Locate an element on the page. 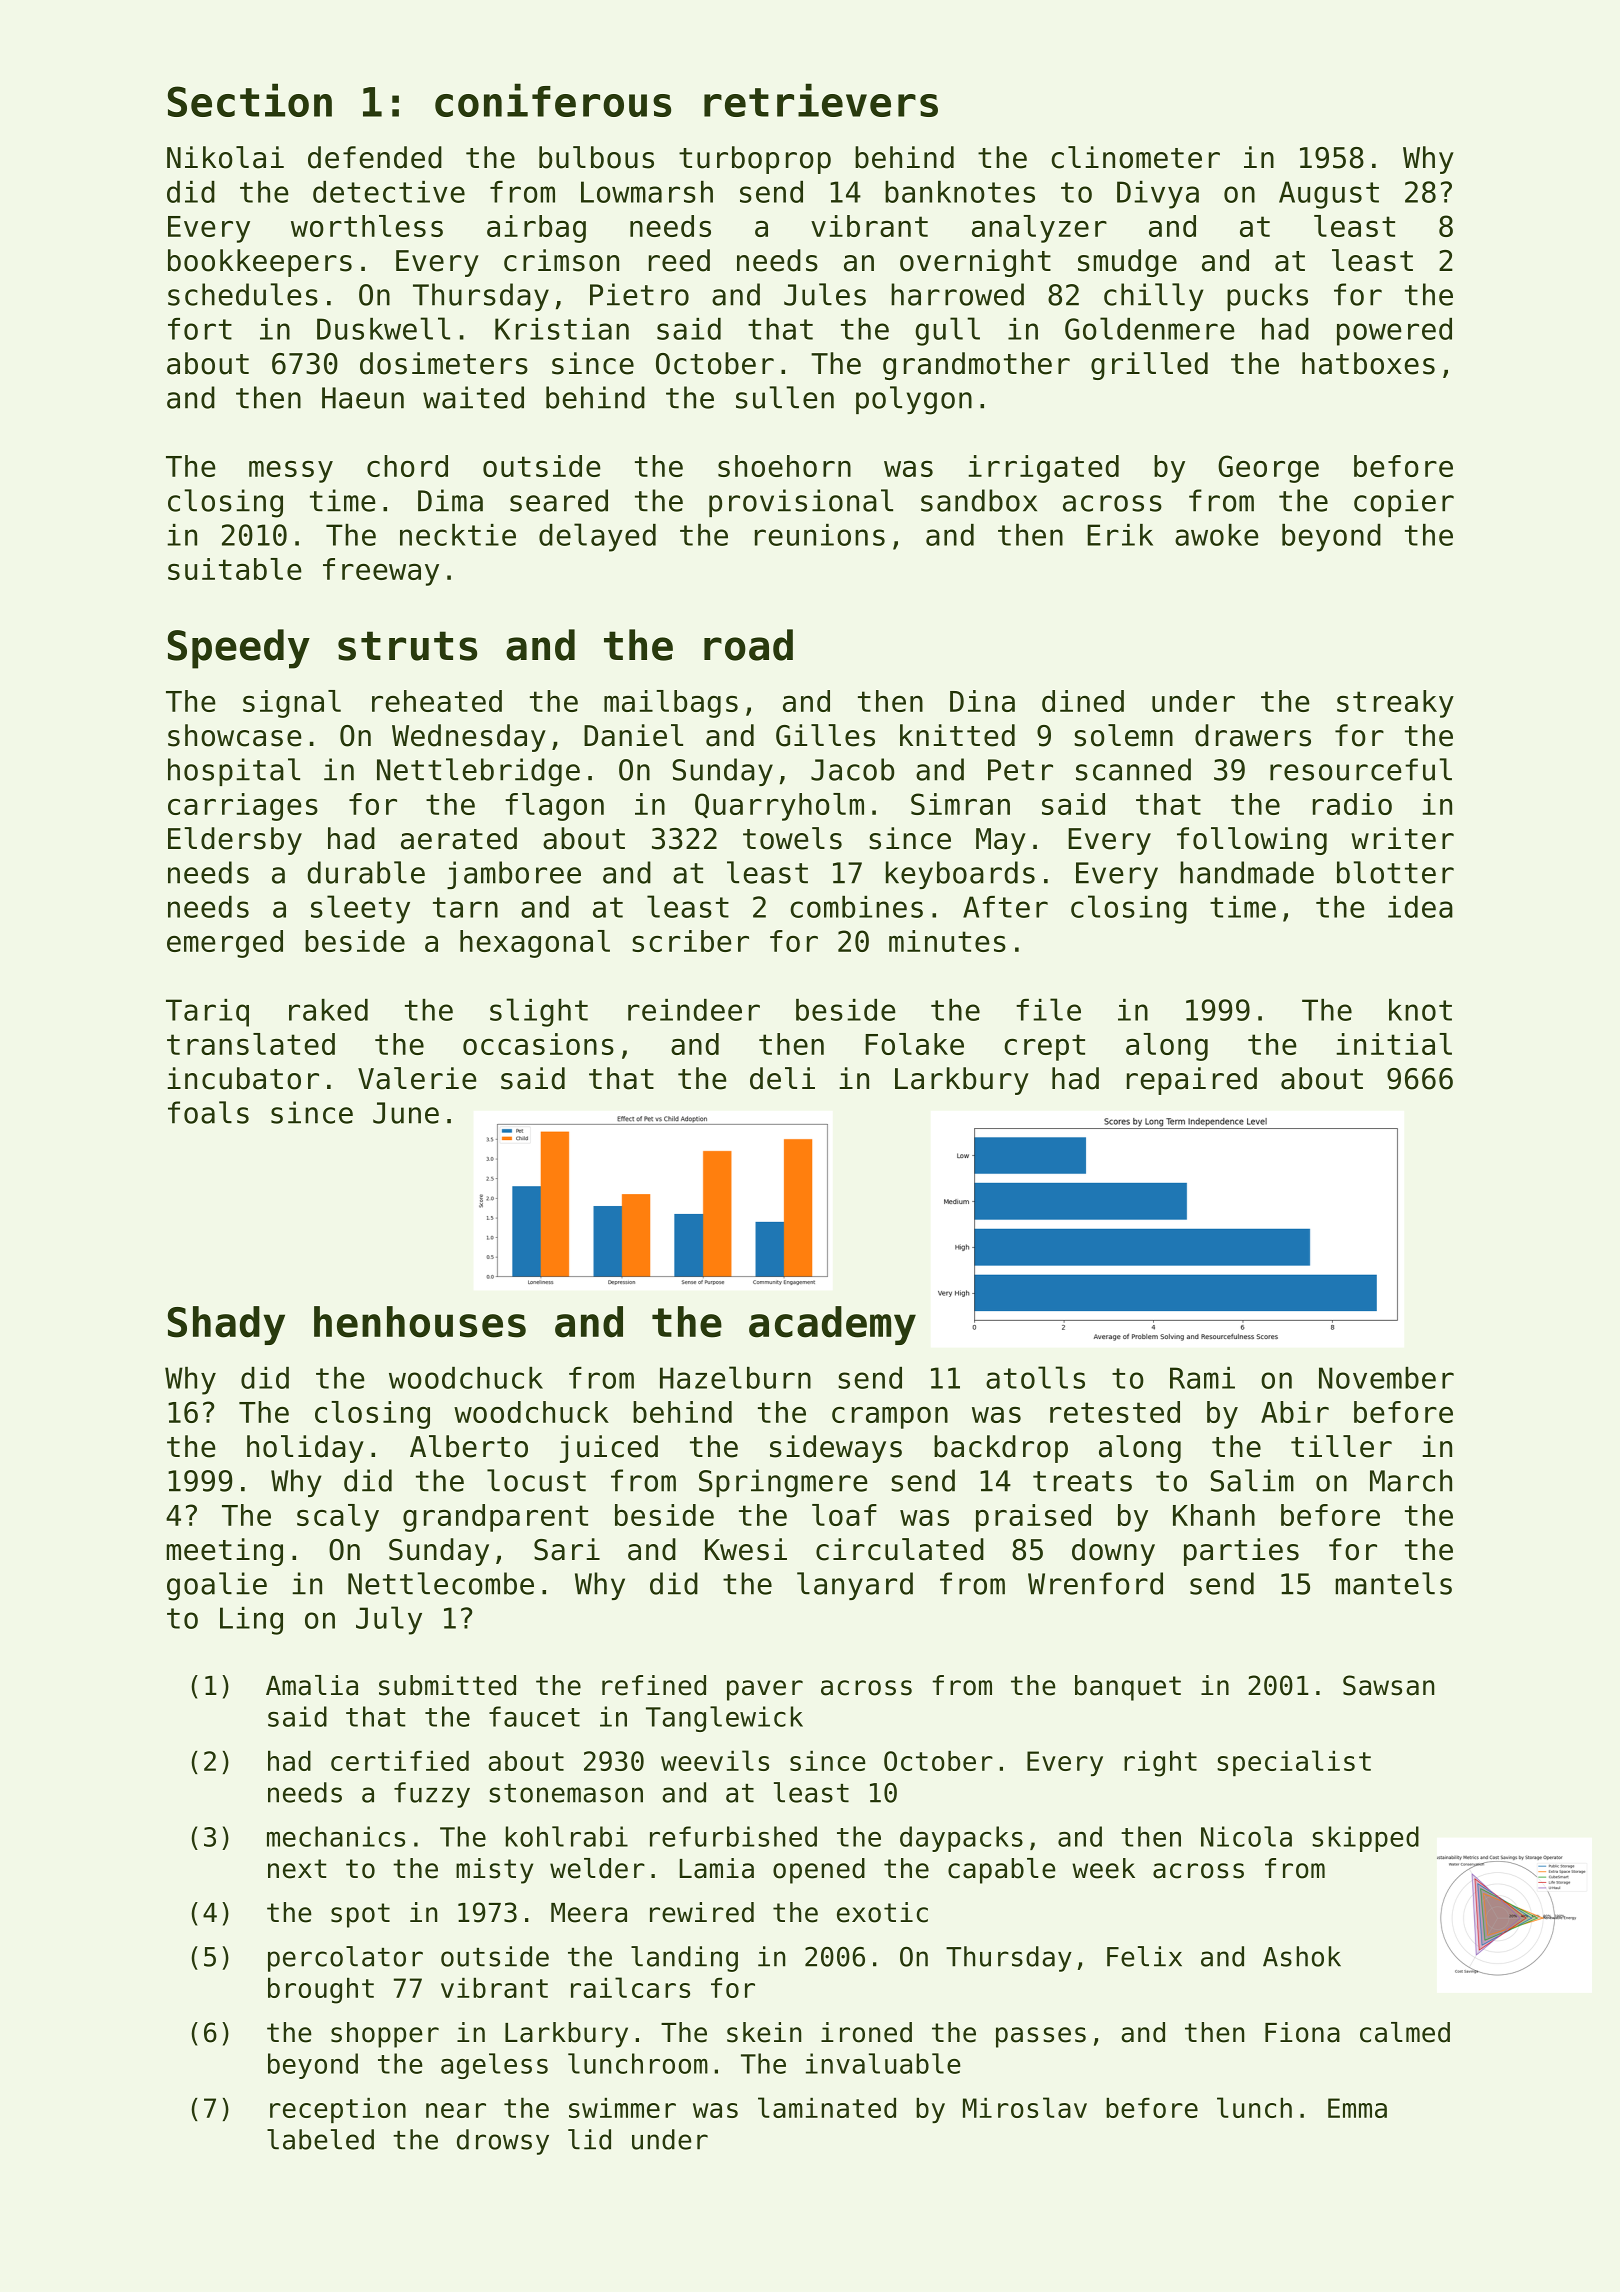 The width and height of the document is (1620, 2292). grandmother is located at coordinates (976, 366).
